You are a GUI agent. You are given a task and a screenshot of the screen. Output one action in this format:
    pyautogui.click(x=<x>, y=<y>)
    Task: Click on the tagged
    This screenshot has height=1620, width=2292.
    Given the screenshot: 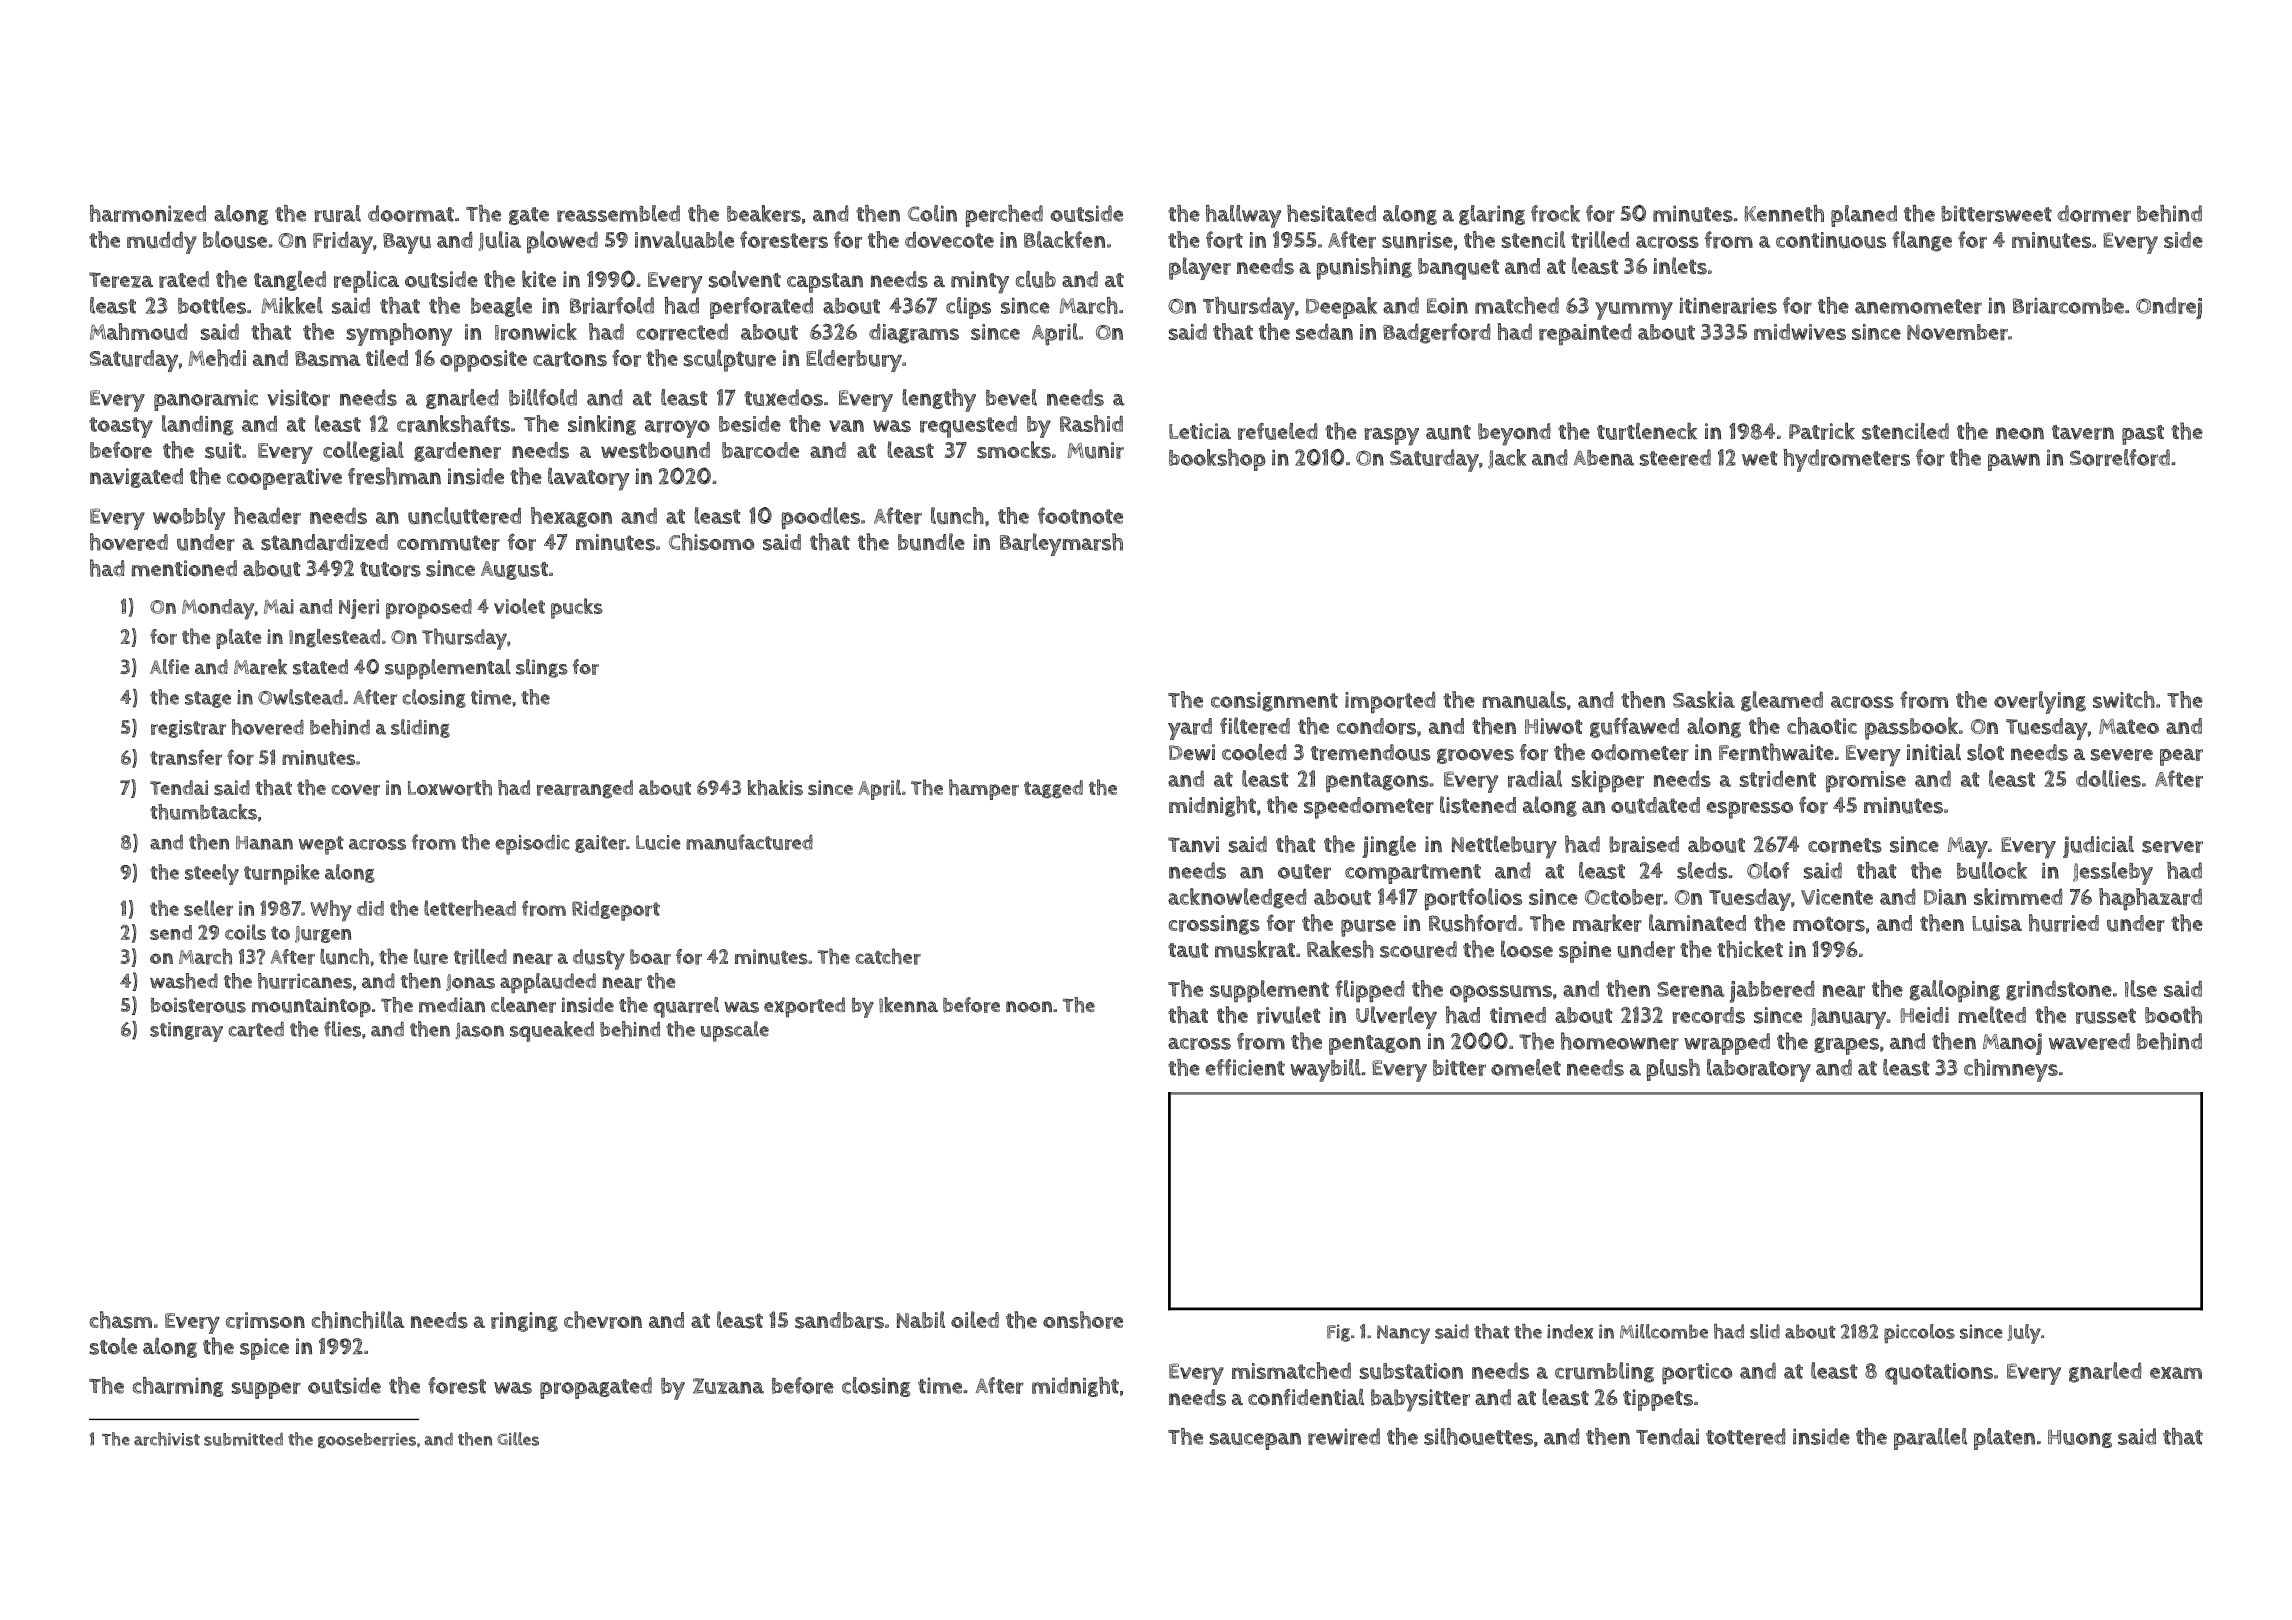 What is the action you would take?
    pyautogui.click(x=1053, y=789)
